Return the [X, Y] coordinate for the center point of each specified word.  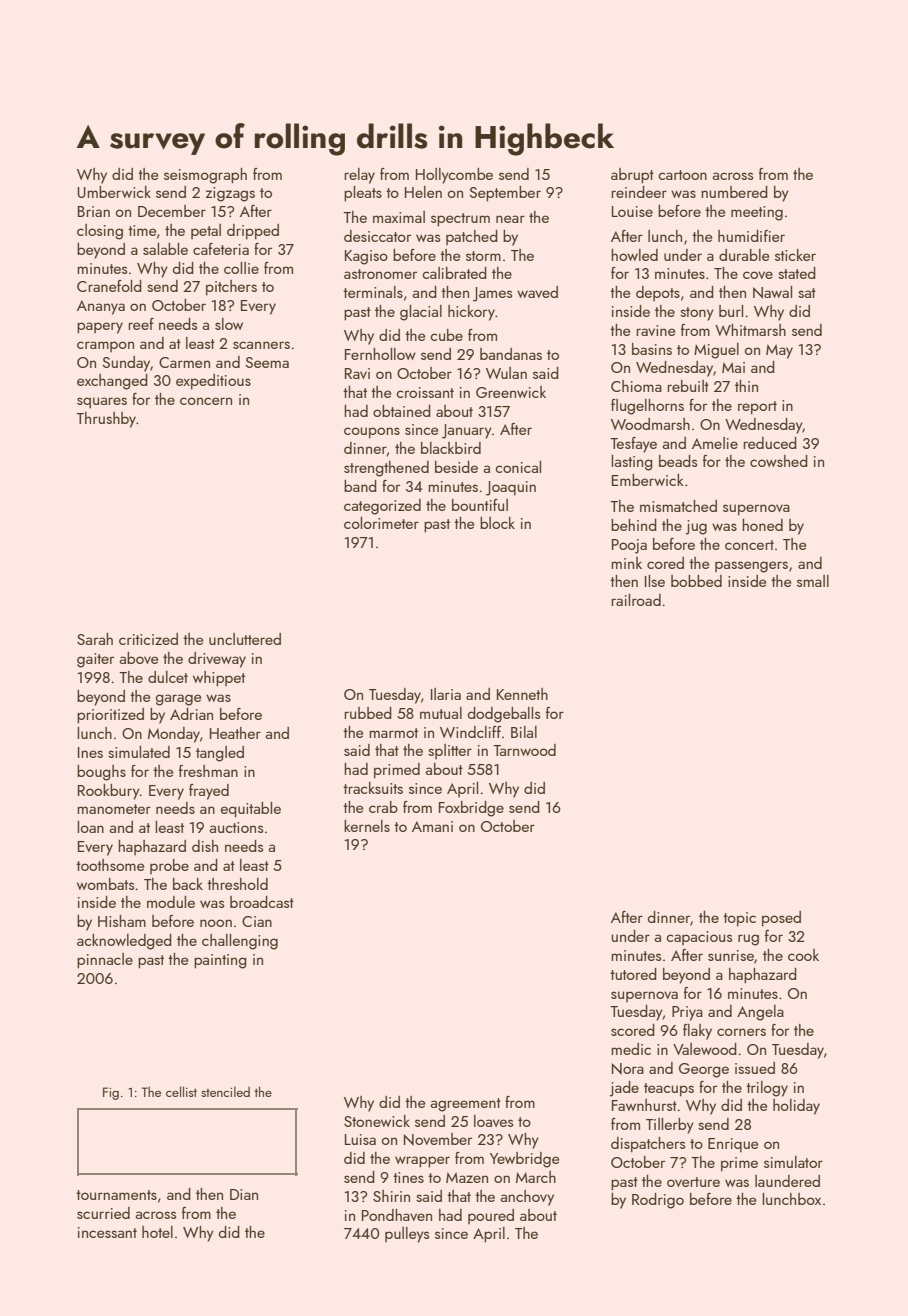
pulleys [407, 1235]
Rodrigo [658, 1201]
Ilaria [446, 694]
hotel [157, 1232]
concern [206, 401]
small [813, 581]
